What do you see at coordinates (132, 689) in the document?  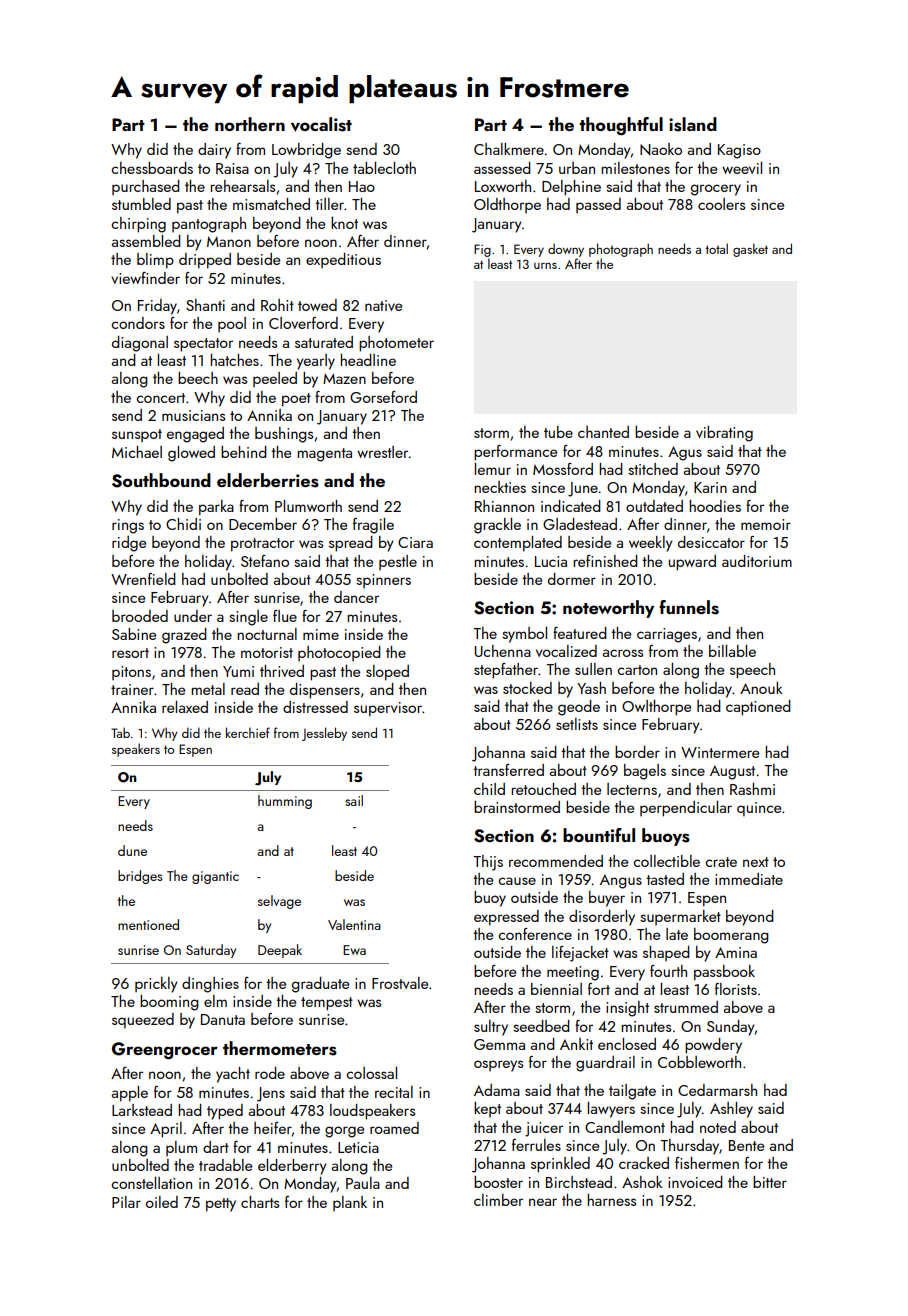 I see `trainer` at bounding box center [132, 689].
